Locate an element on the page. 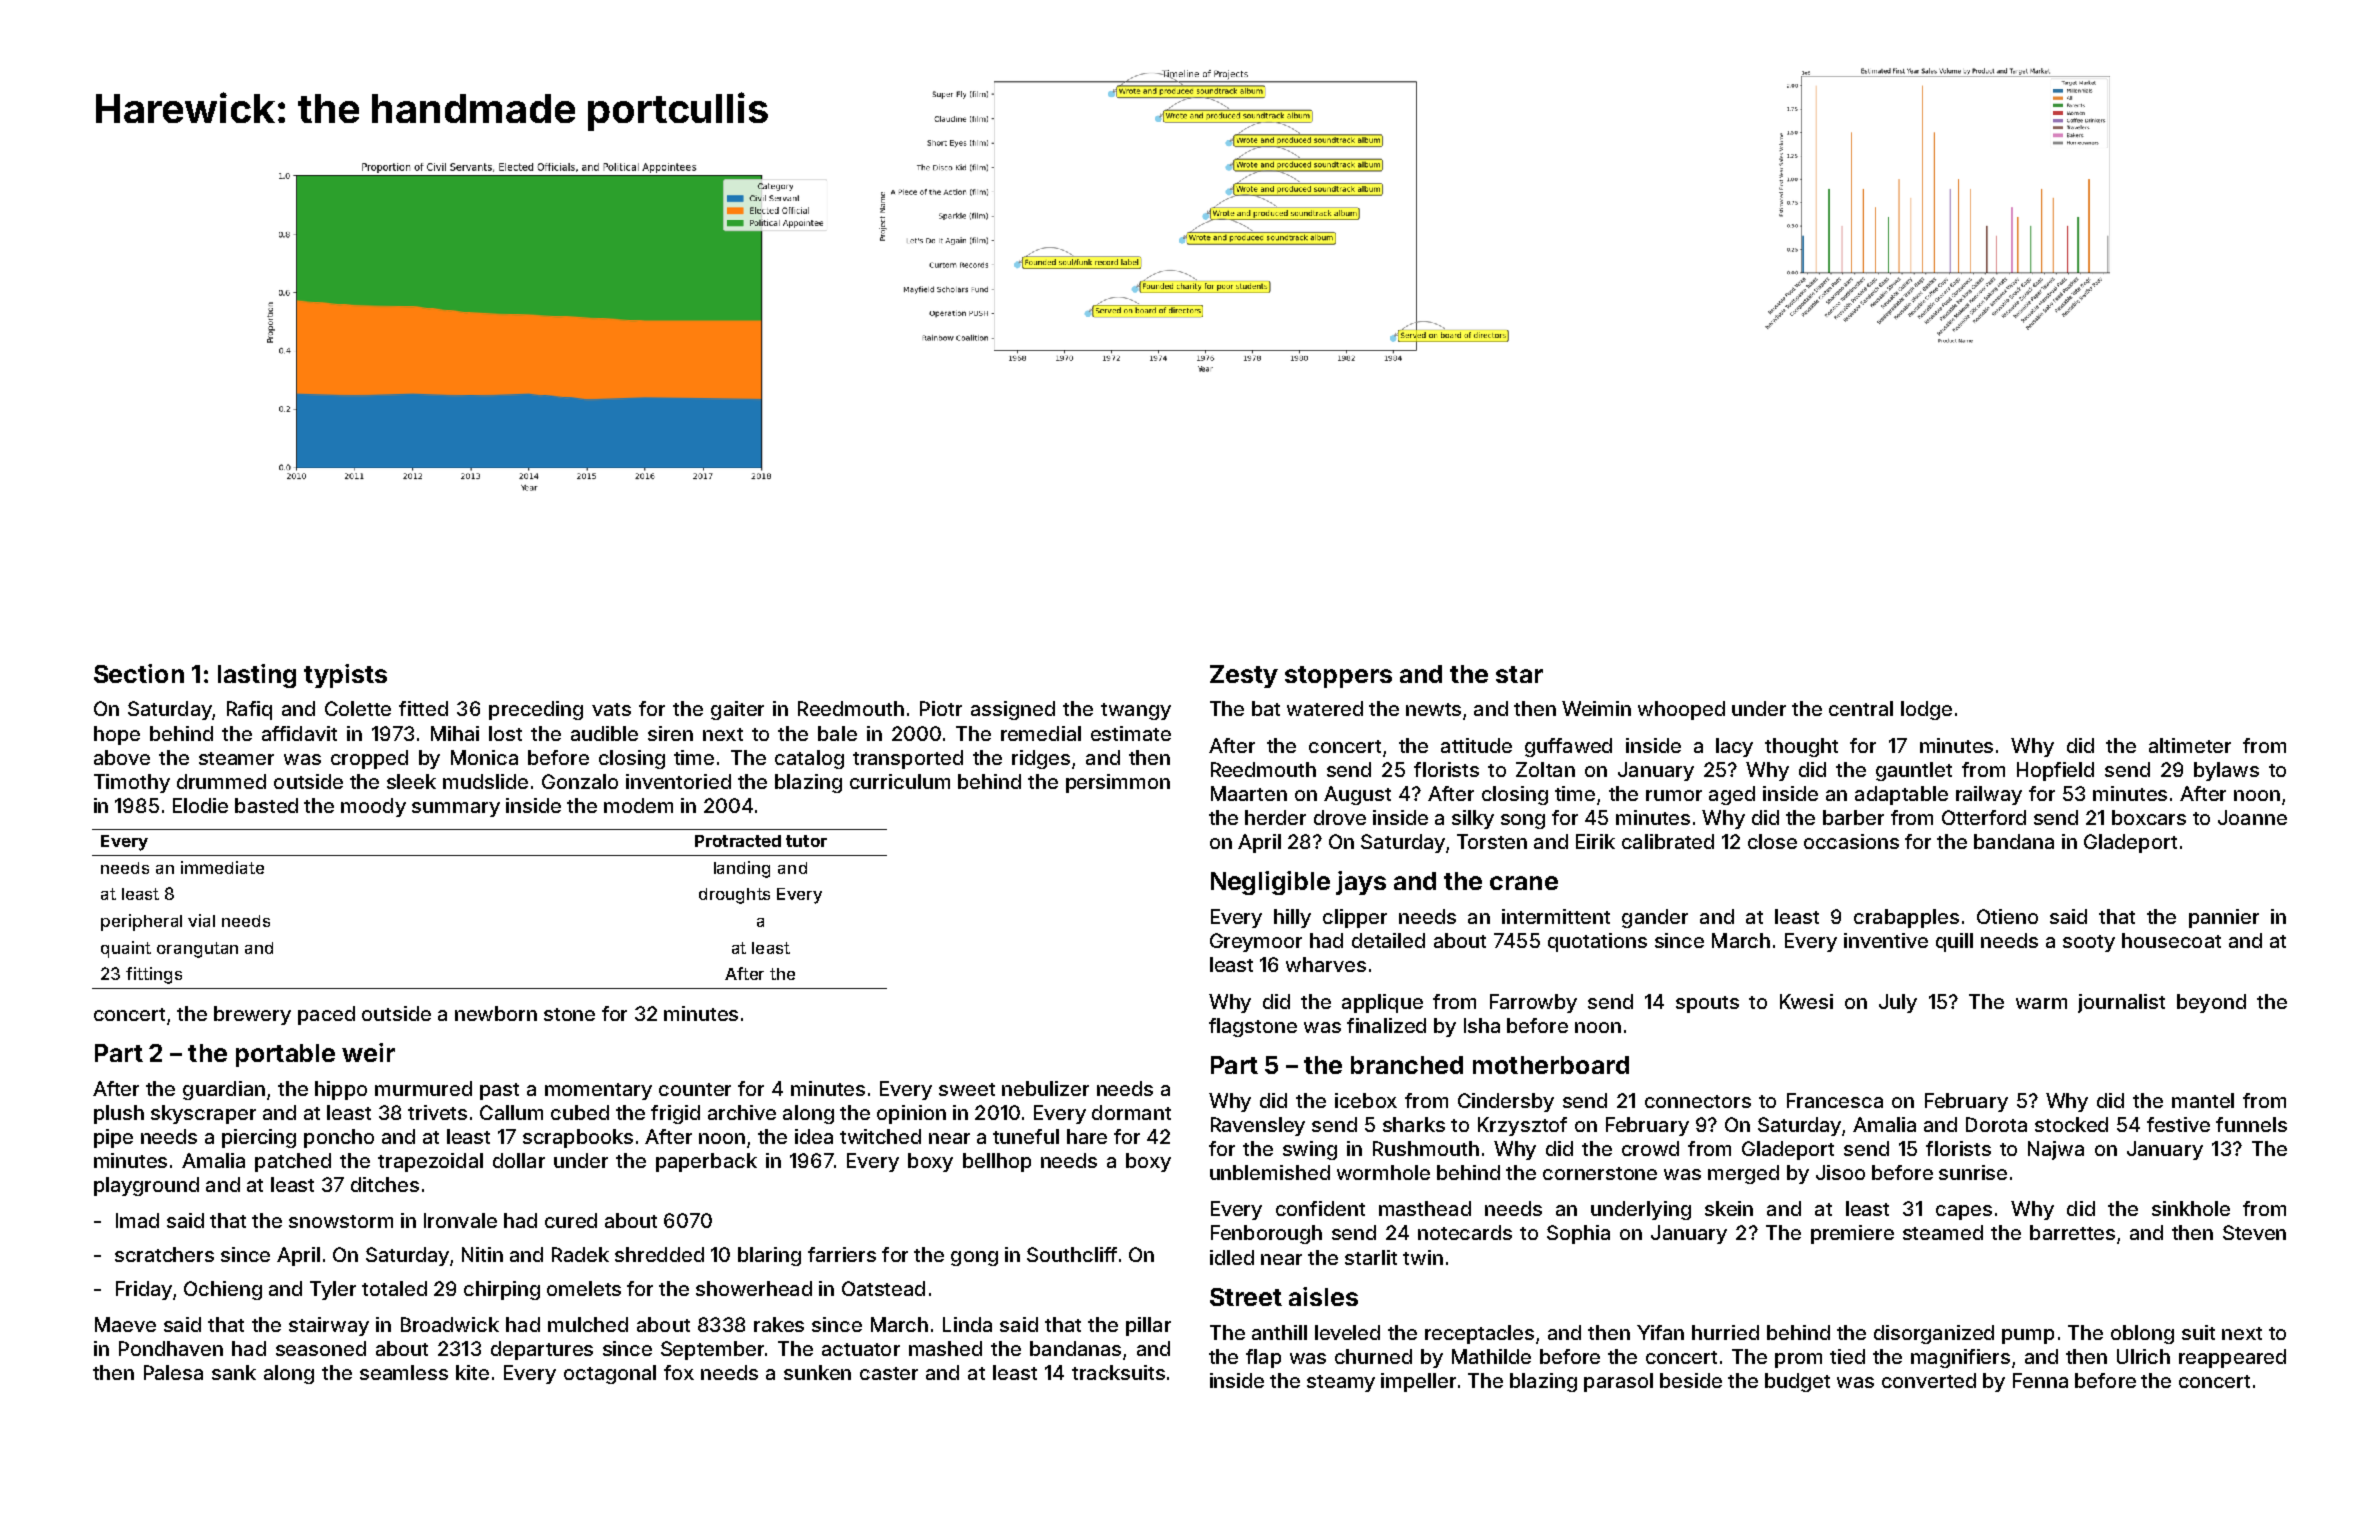 The image size is (2380, 1540). finalized is located at coordinates (1386, 1025).
